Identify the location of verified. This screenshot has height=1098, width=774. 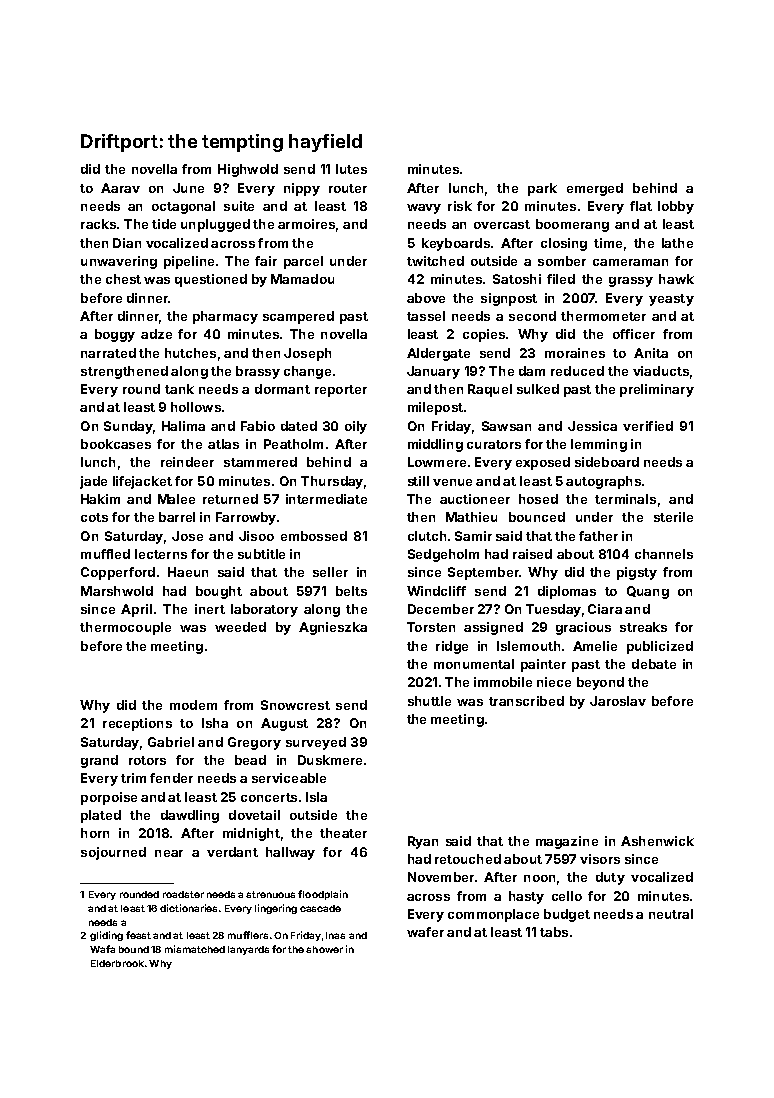
(648, 426).
